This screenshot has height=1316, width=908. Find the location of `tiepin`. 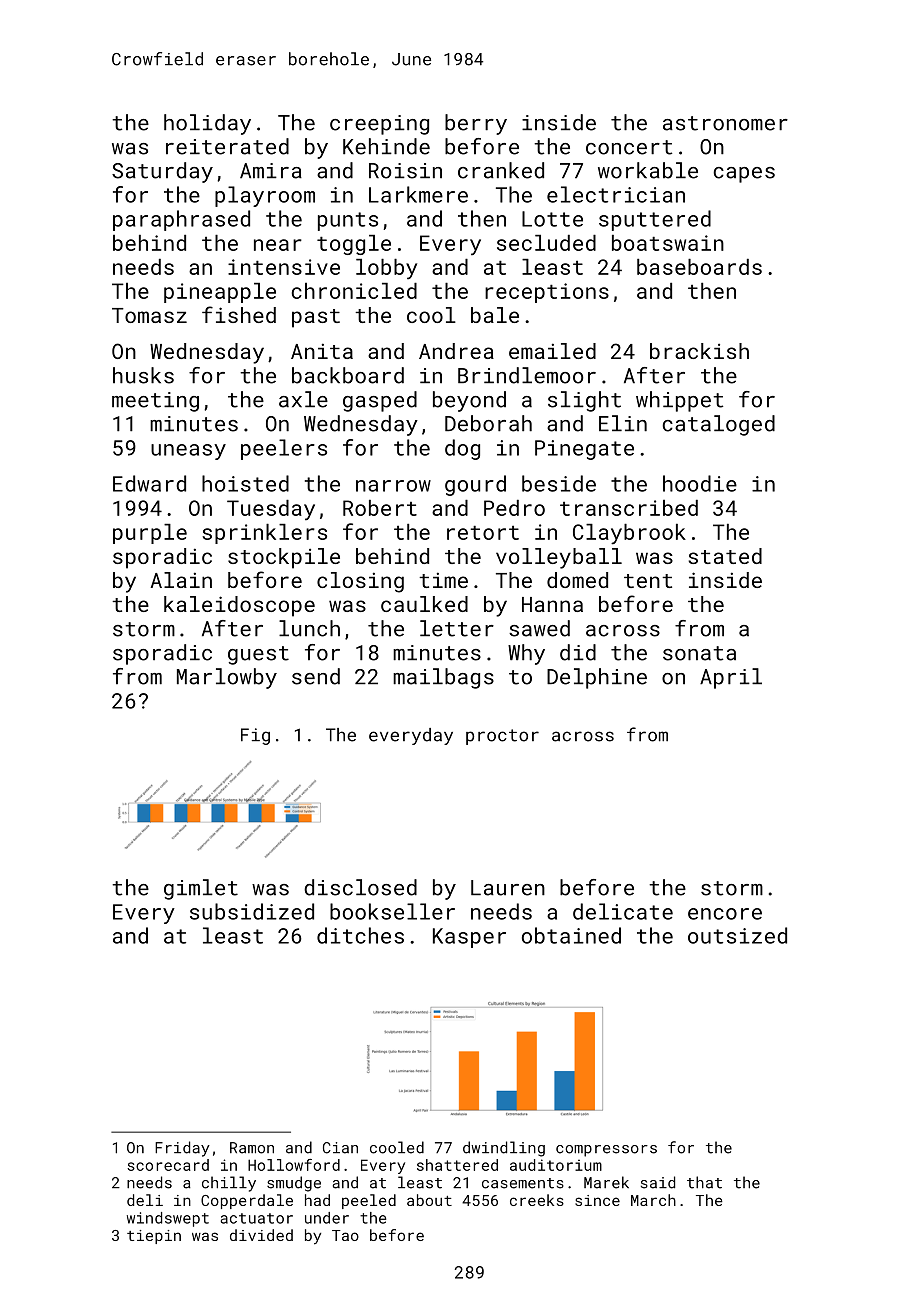

tiepin is located at coordinates (154, 1237).
